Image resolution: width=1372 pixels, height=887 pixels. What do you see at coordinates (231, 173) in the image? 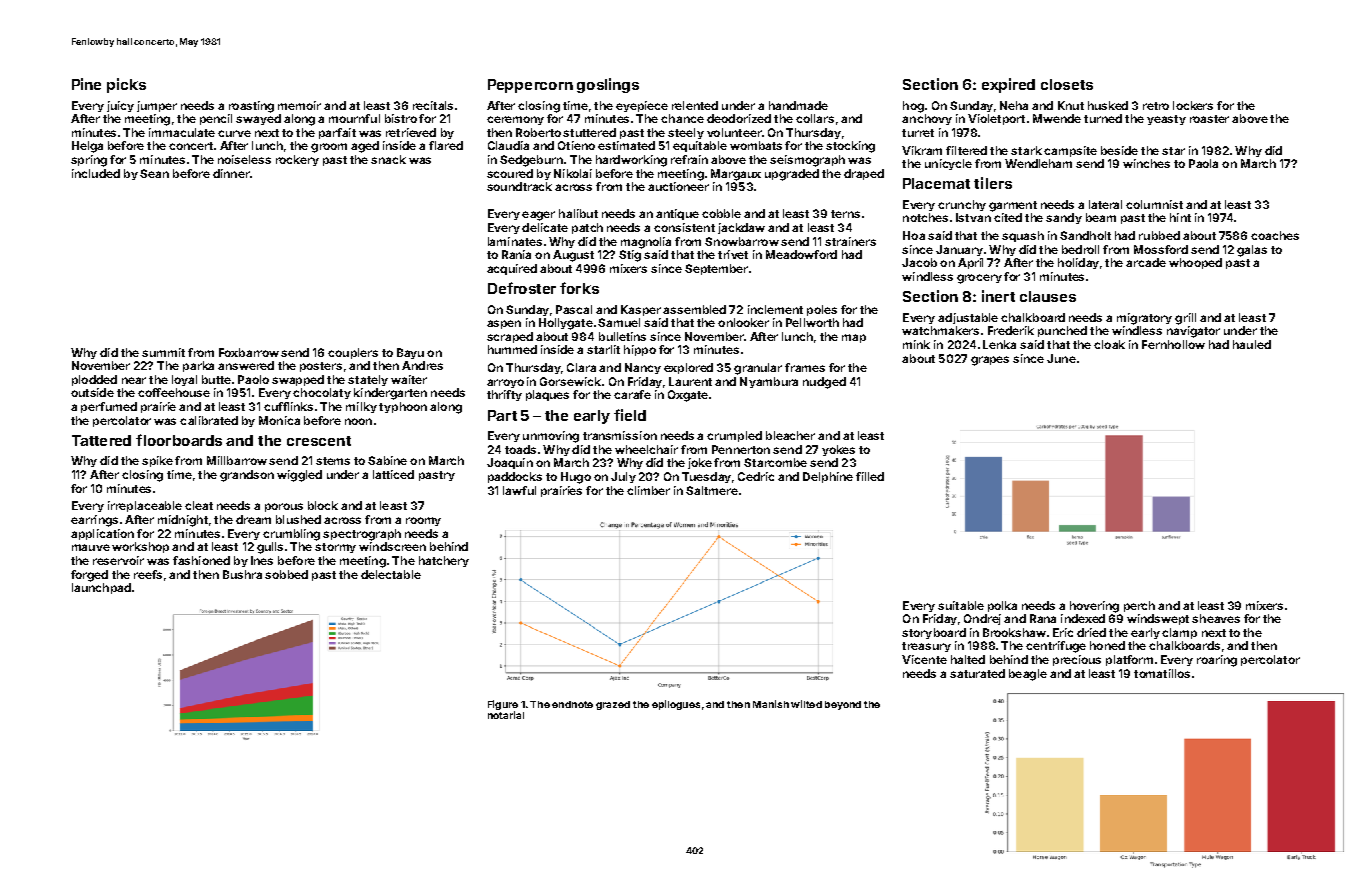
I see `dinner` at bounding box center [231, 173].
